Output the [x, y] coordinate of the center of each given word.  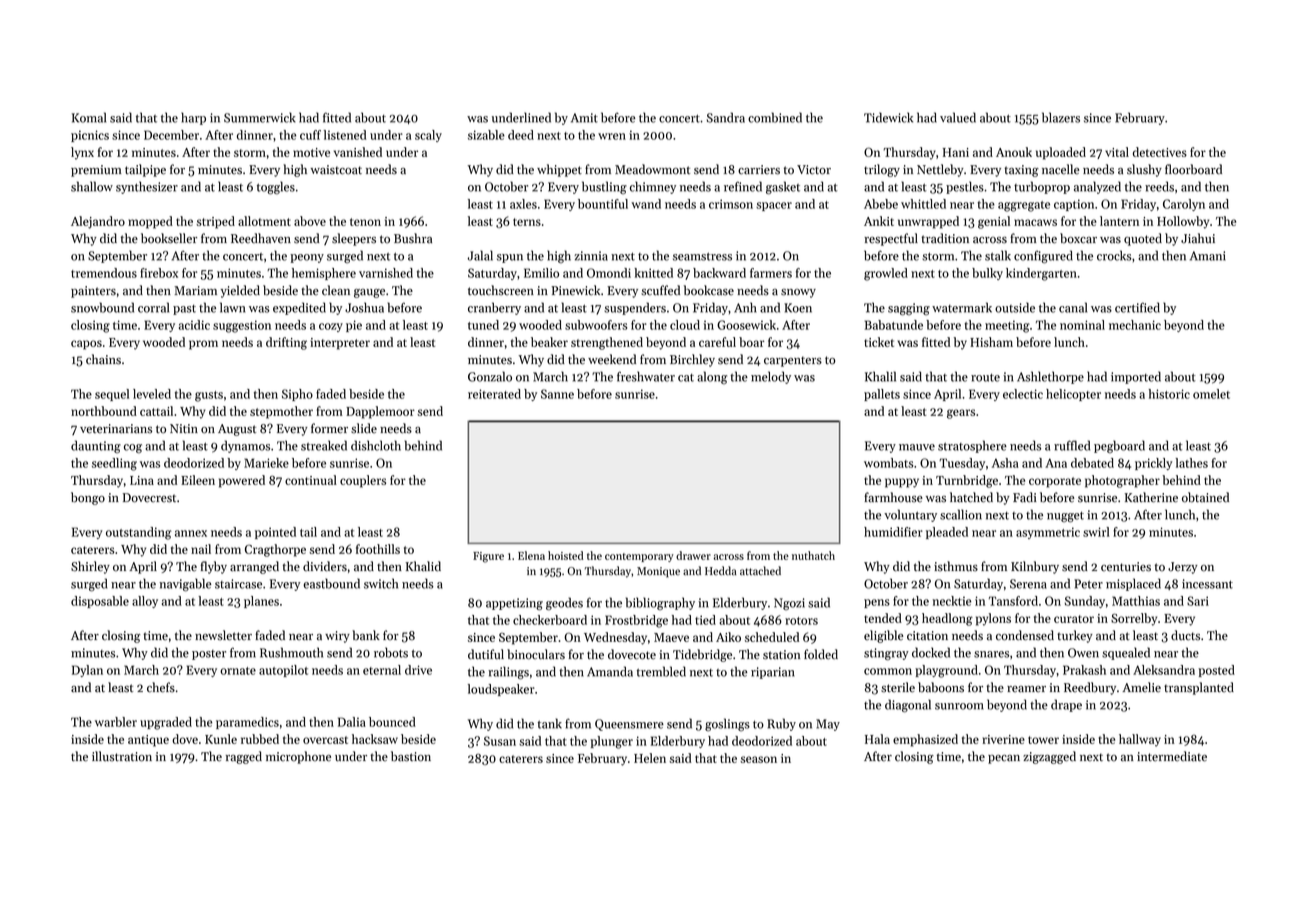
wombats [888, 463]
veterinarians [116, 429]
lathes [1192, 463]
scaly [428, 136]
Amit [584, 118]
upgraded [166, 723]
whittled [923, 204]
